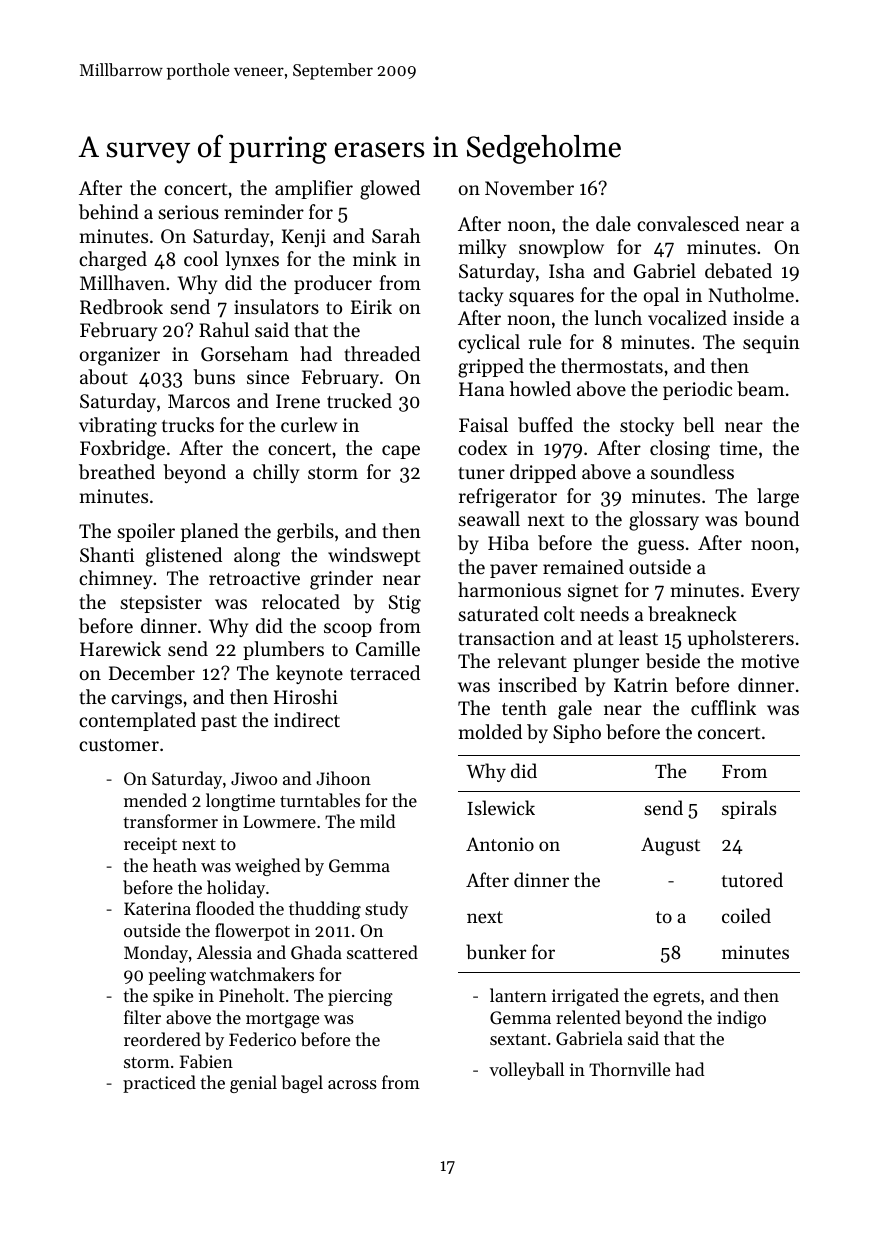 This screenshot has width=879, height=1247. Describe the element at coordinates (188, 212) in the screenshot. I see `serious` at that location.
